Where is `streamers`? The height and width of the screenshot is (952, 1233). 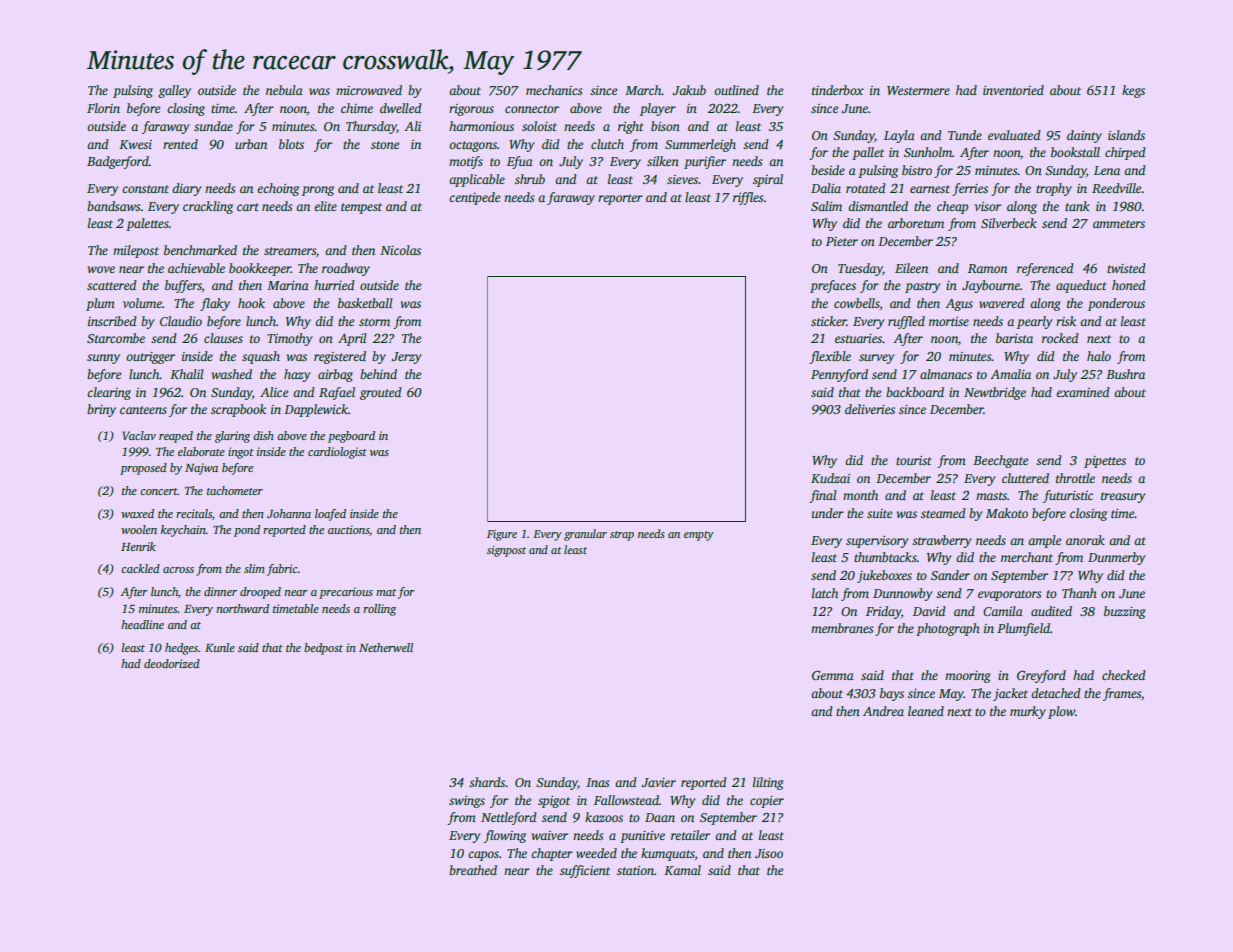
streamers is located at coordinates (290, 251).
